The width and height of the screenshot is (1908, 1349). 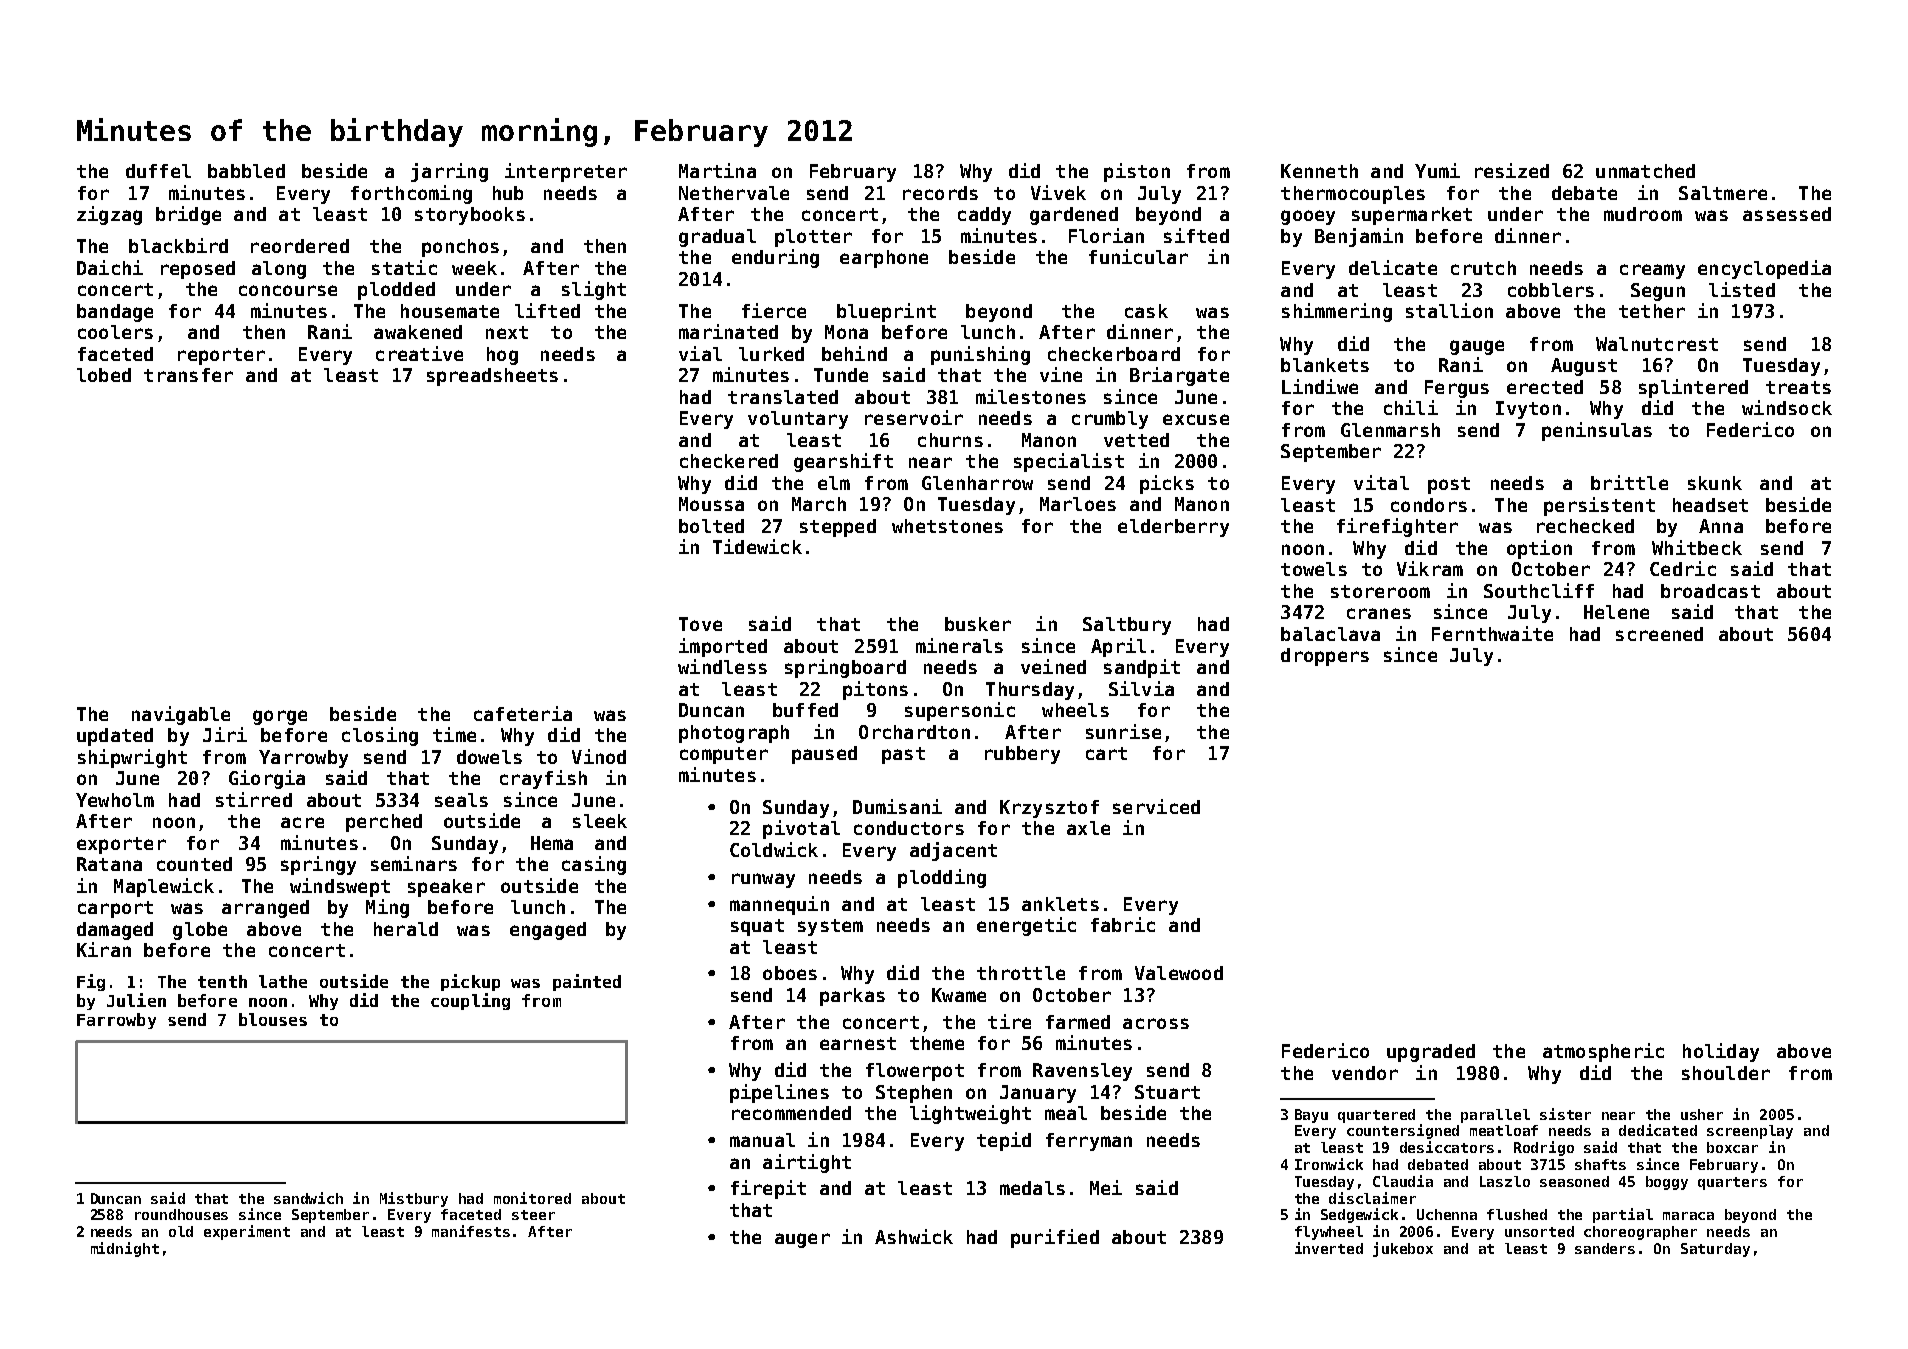 I want to click on Dumisani, so click(x=897, y=806).
